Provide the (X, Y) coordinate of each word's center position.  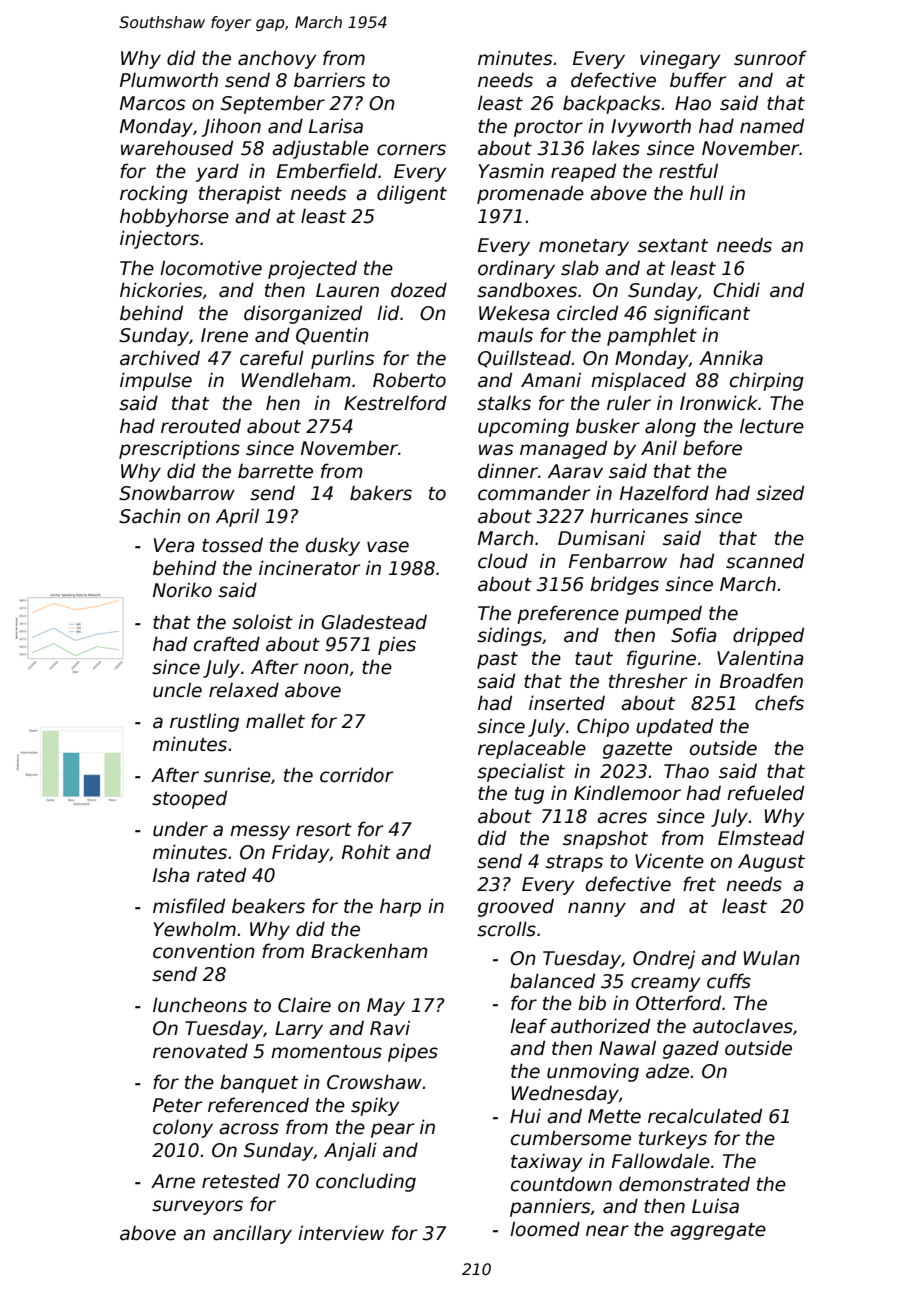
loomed (545, 1229)
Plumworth (169, 80)
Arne (173, 1181)
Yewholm (194, 929)
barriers (329, 80)
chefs (779, 703)
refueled (765, 793)
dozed (419, 290)
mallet (275, 721)
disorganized (303, 314)
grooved (516, 907)
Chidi (736, 290)
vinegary (680, 59)
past (497, 660)
